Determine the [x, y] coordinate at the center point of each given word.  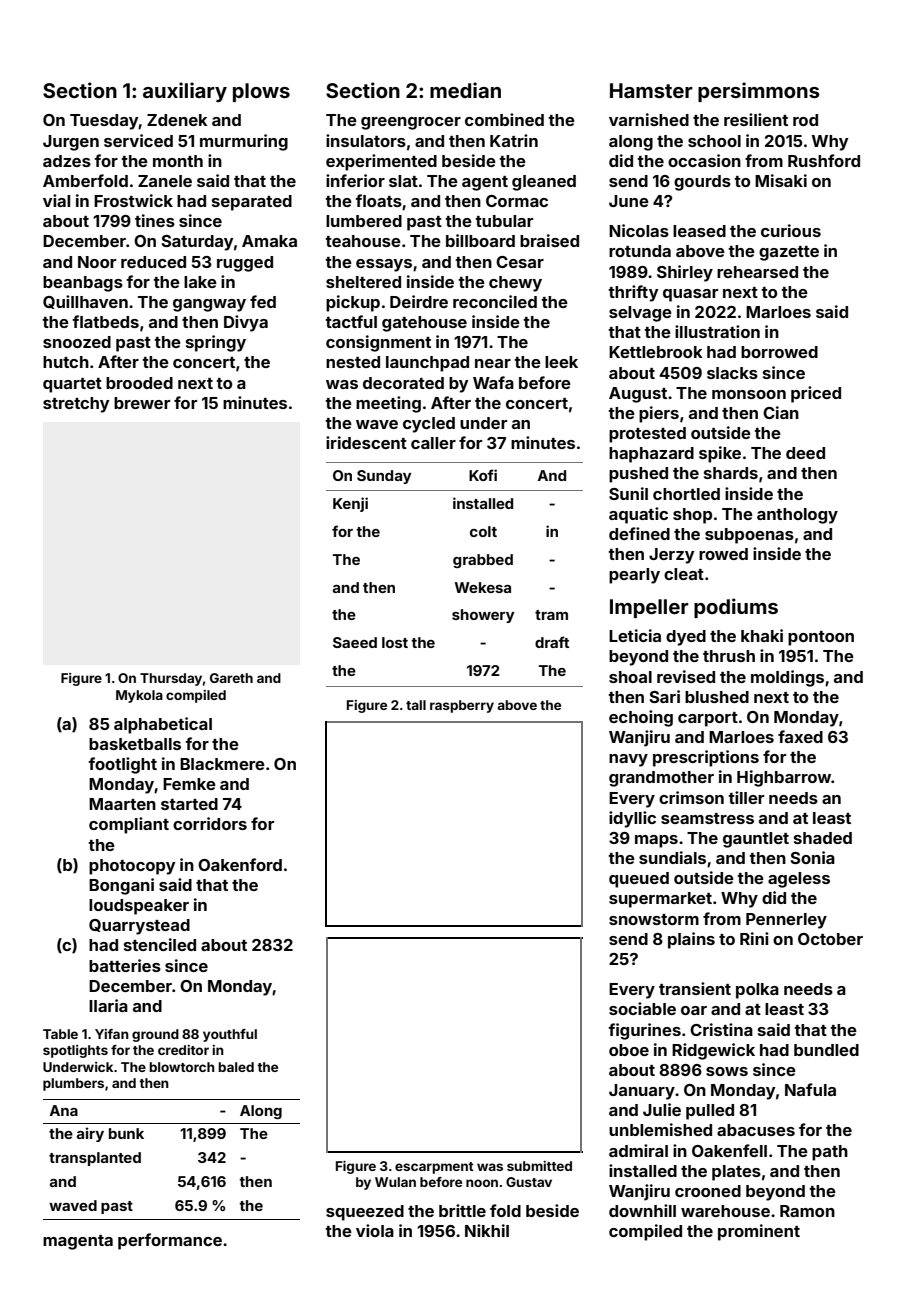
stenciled [160, 944]
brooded [139, 383]
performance [170, 1241]
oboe [629, 1050]
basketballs [135, 744]
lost [395, 642]
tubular [504, 221]
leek [561, 362]
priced [816, 394]
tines [155, 220]
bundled [826, 1050]
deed [805, 453]
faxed [800, 736]
